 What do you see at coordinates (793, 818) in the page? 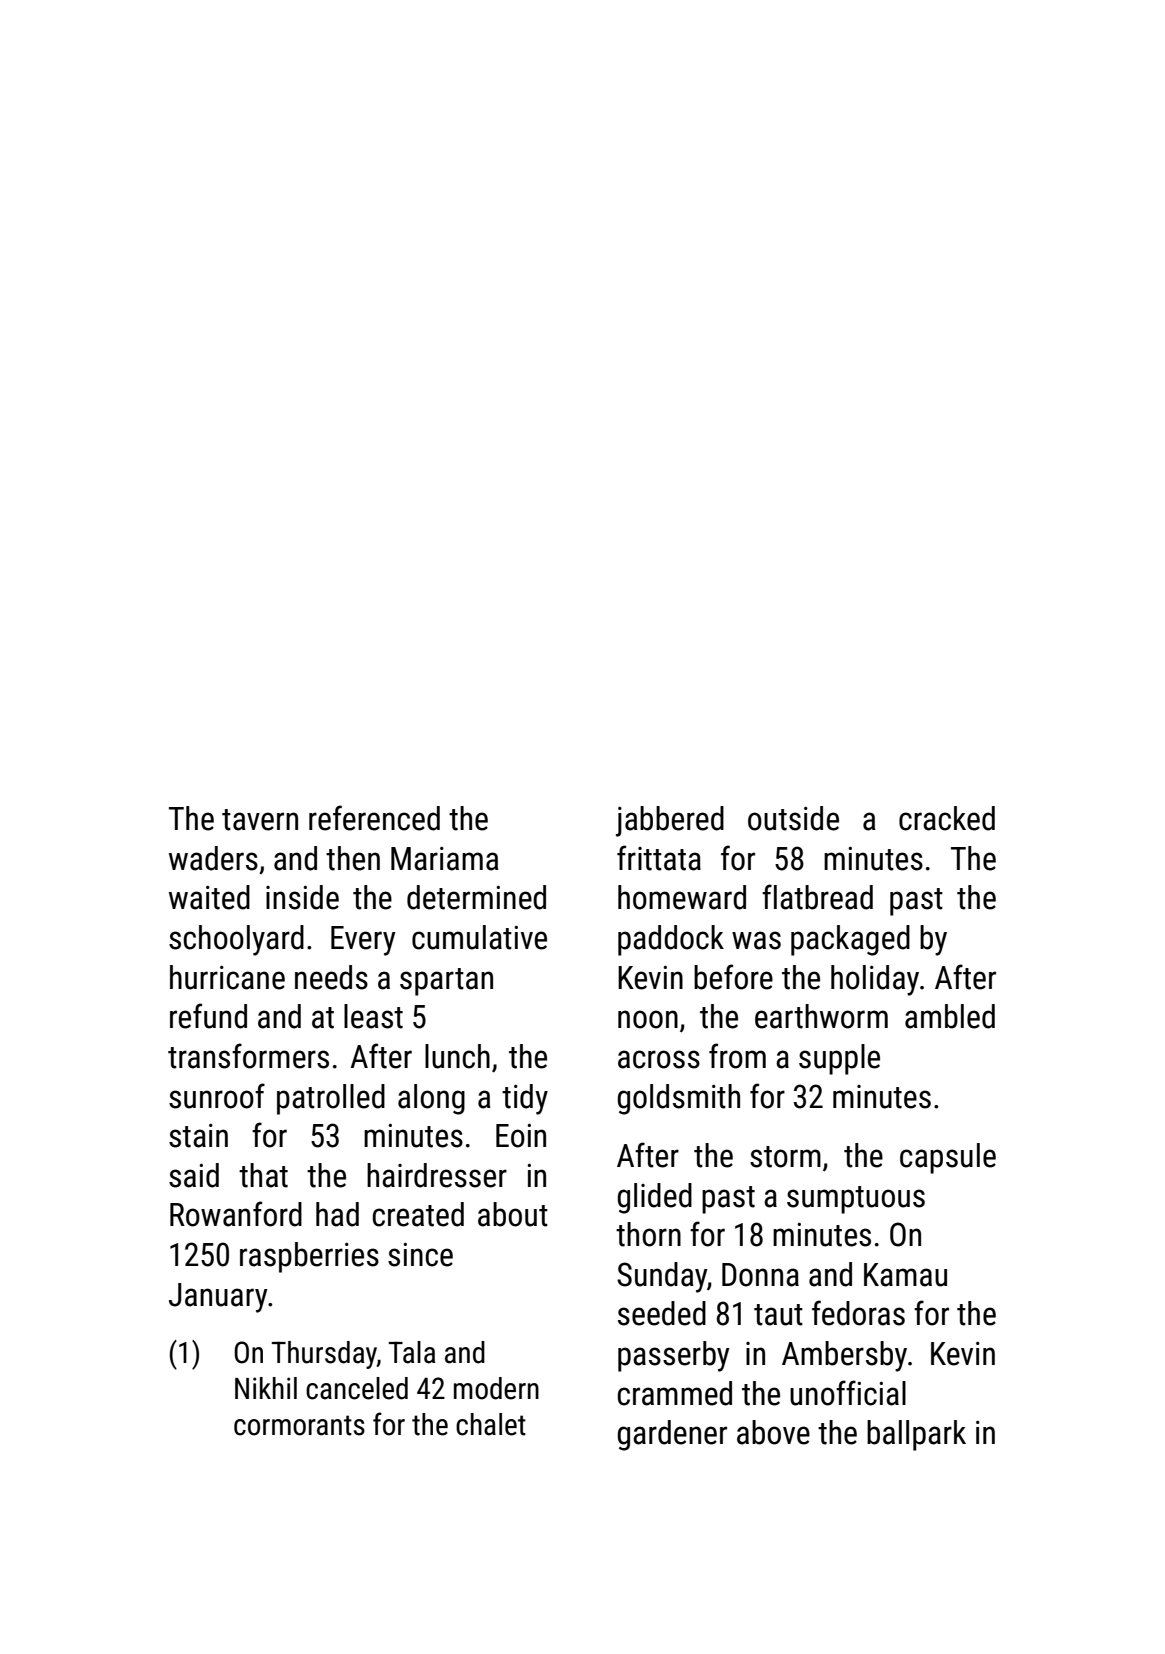
I see `outside` at bounding box center [793, 818].
